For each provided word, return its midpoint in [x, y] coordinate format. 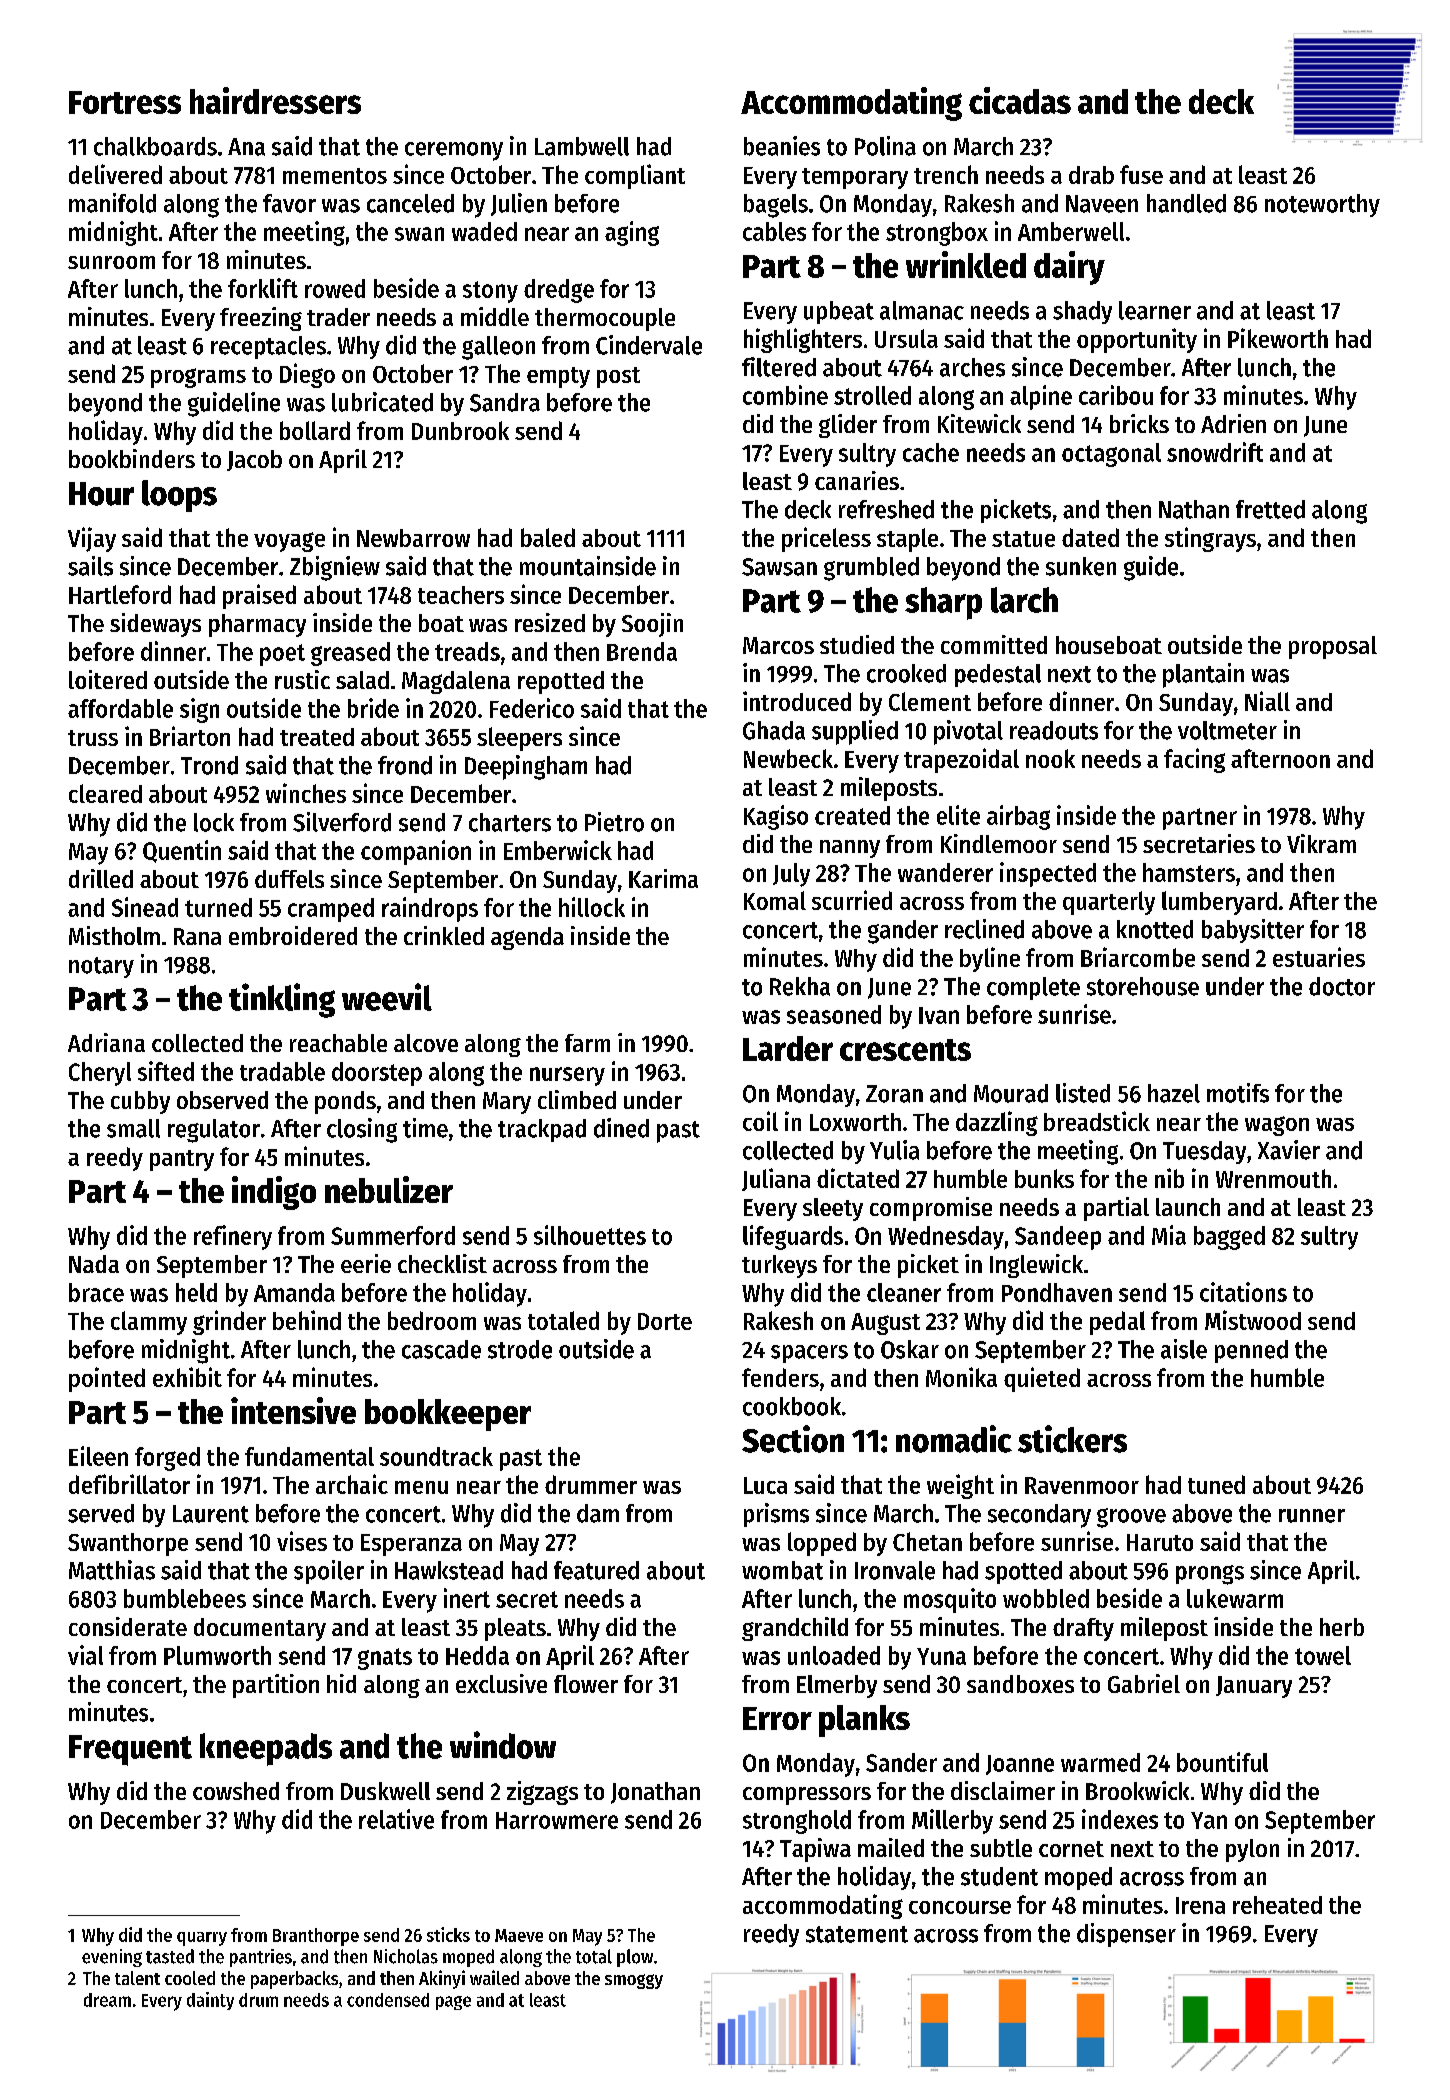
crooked [906, 673]
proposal [1333, 647]
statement [857, 1934]
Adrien [1233, 423]
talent [137, 1978]
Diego [307, 375]
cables [774, 231]
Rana [197, 936]
